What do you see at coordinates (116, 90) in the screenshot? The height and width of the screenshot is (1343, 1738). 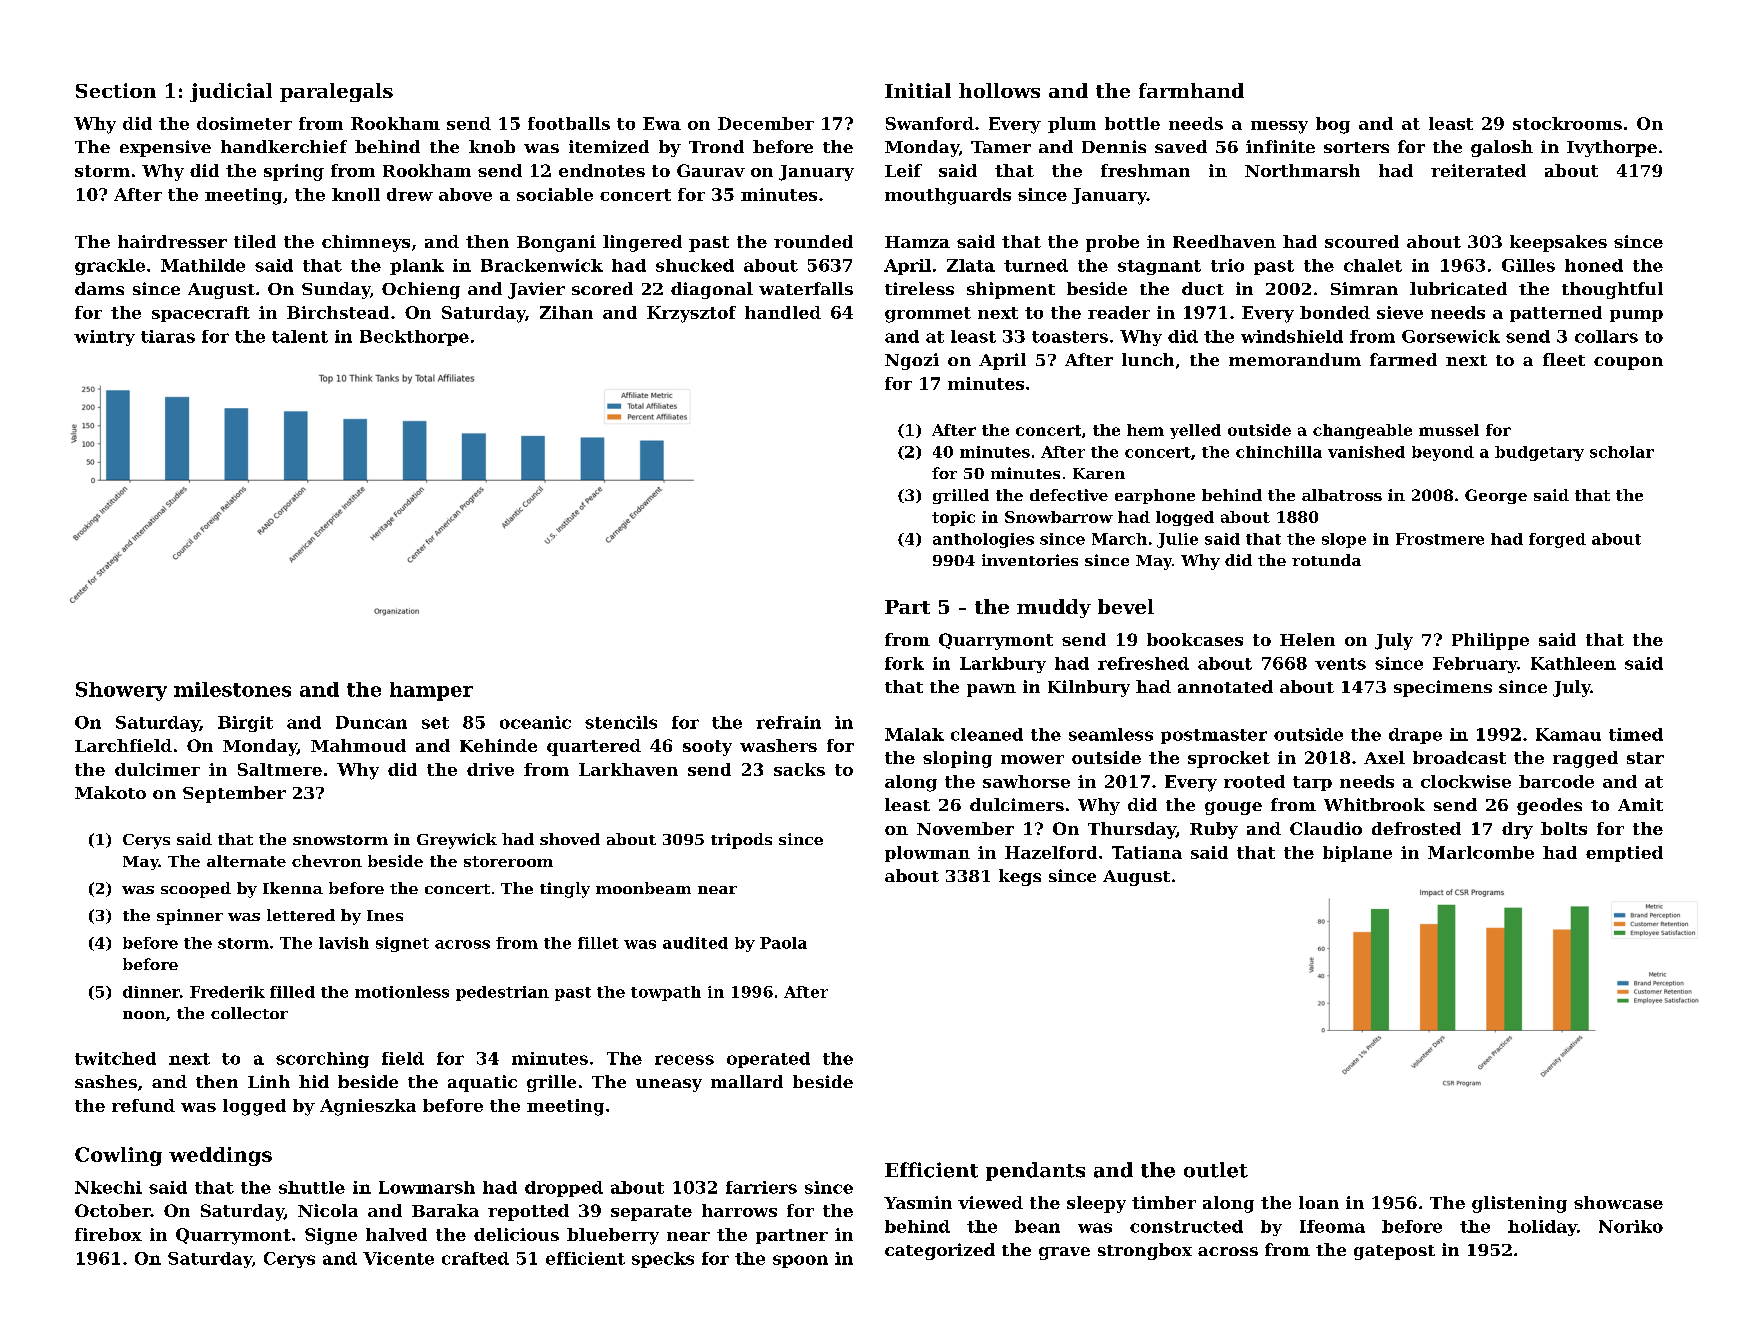 I see `Section` at bounding box center [116, 90].
